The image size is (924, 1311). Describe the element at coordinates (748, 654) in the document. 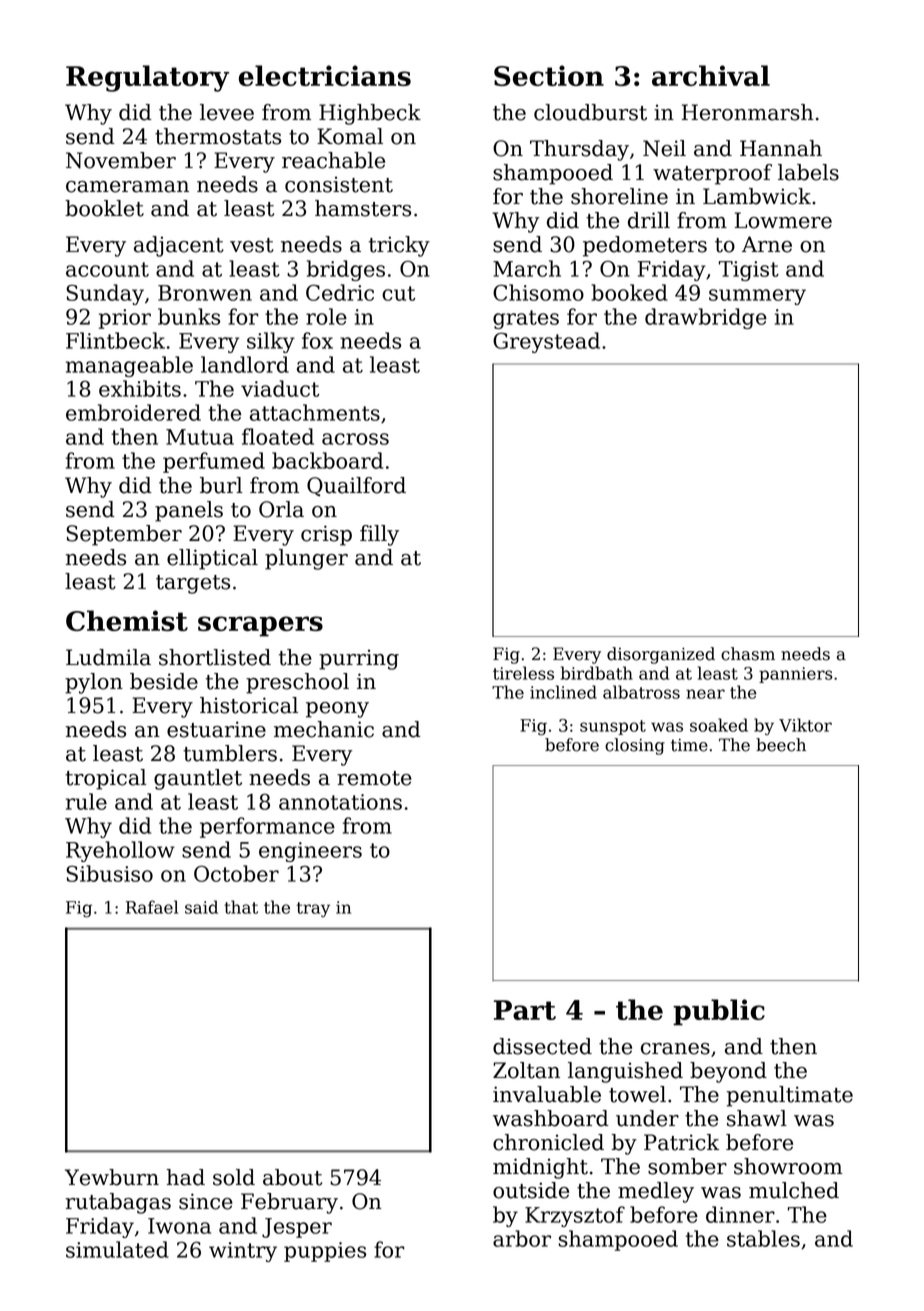

I see `chasm` at that location.
